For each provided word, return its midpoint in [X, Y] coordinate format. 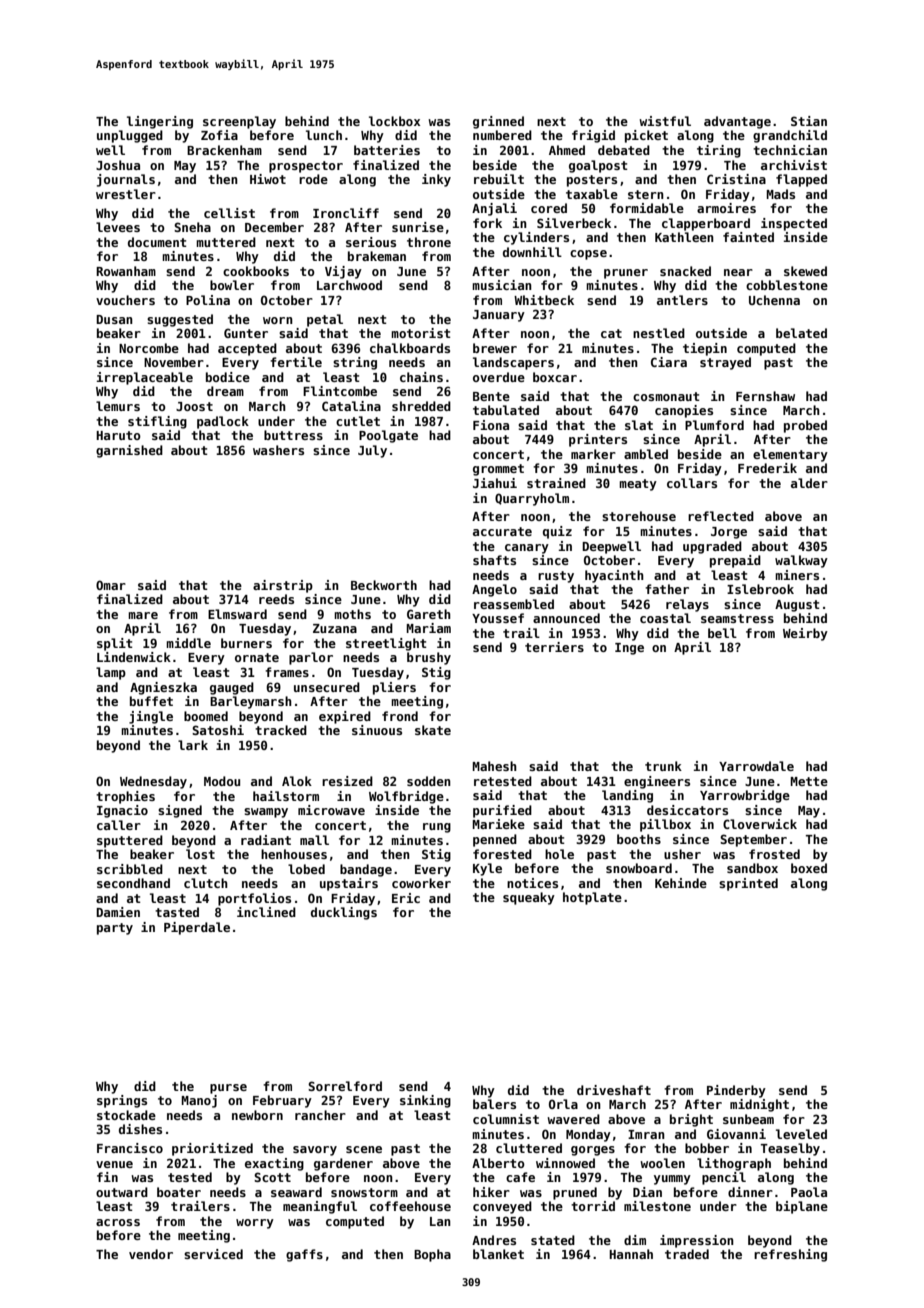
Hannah [631, 1254]
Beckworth [384, 585]
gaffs [304, 1255]
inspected [794, 224]
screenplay [239, 122]
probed [805, 426]
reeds [276, 599]
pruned [575, 1193]
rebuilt [499, 179]
